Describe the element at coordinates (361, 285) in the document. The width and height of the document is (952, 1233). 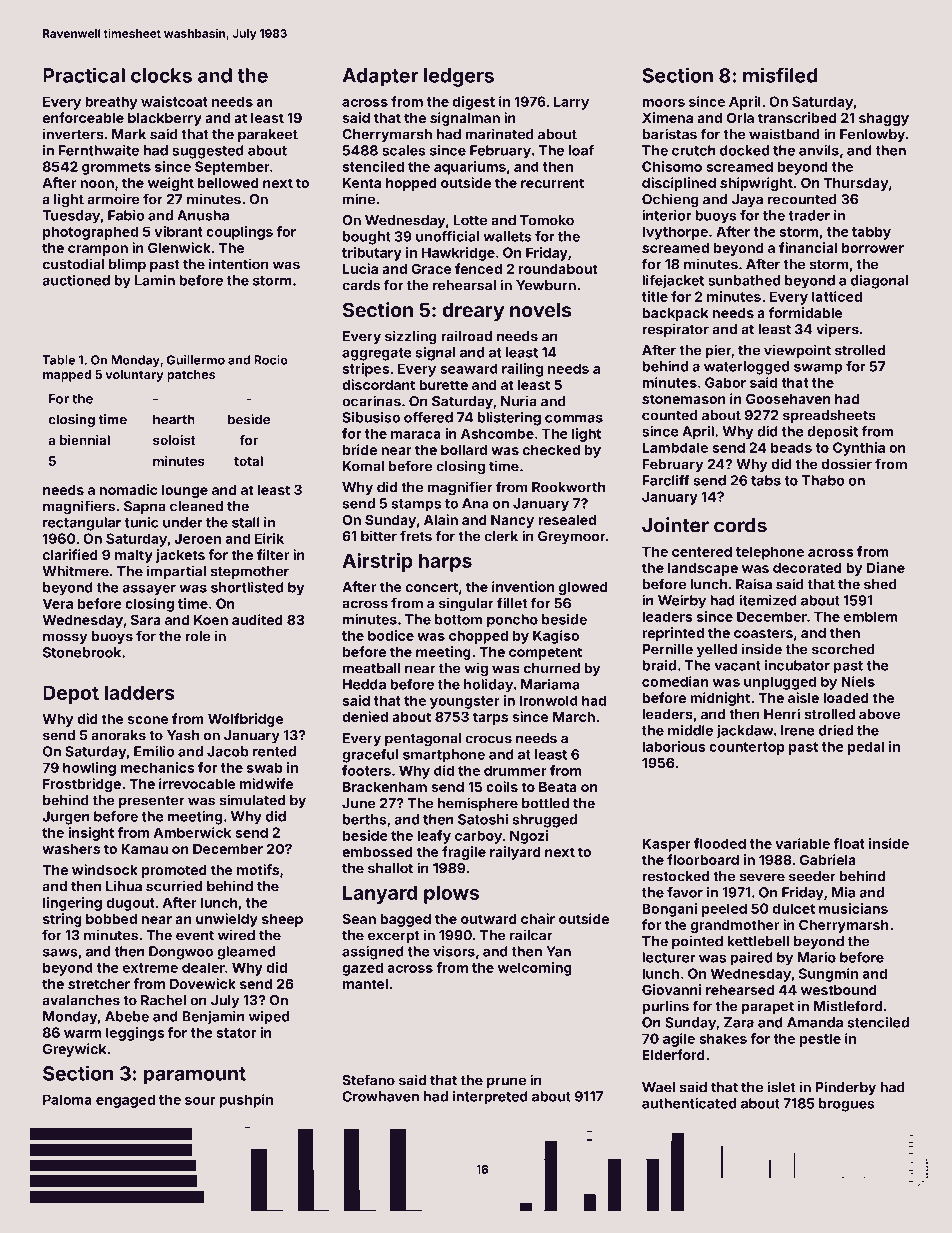
I see `cards` at that location.
